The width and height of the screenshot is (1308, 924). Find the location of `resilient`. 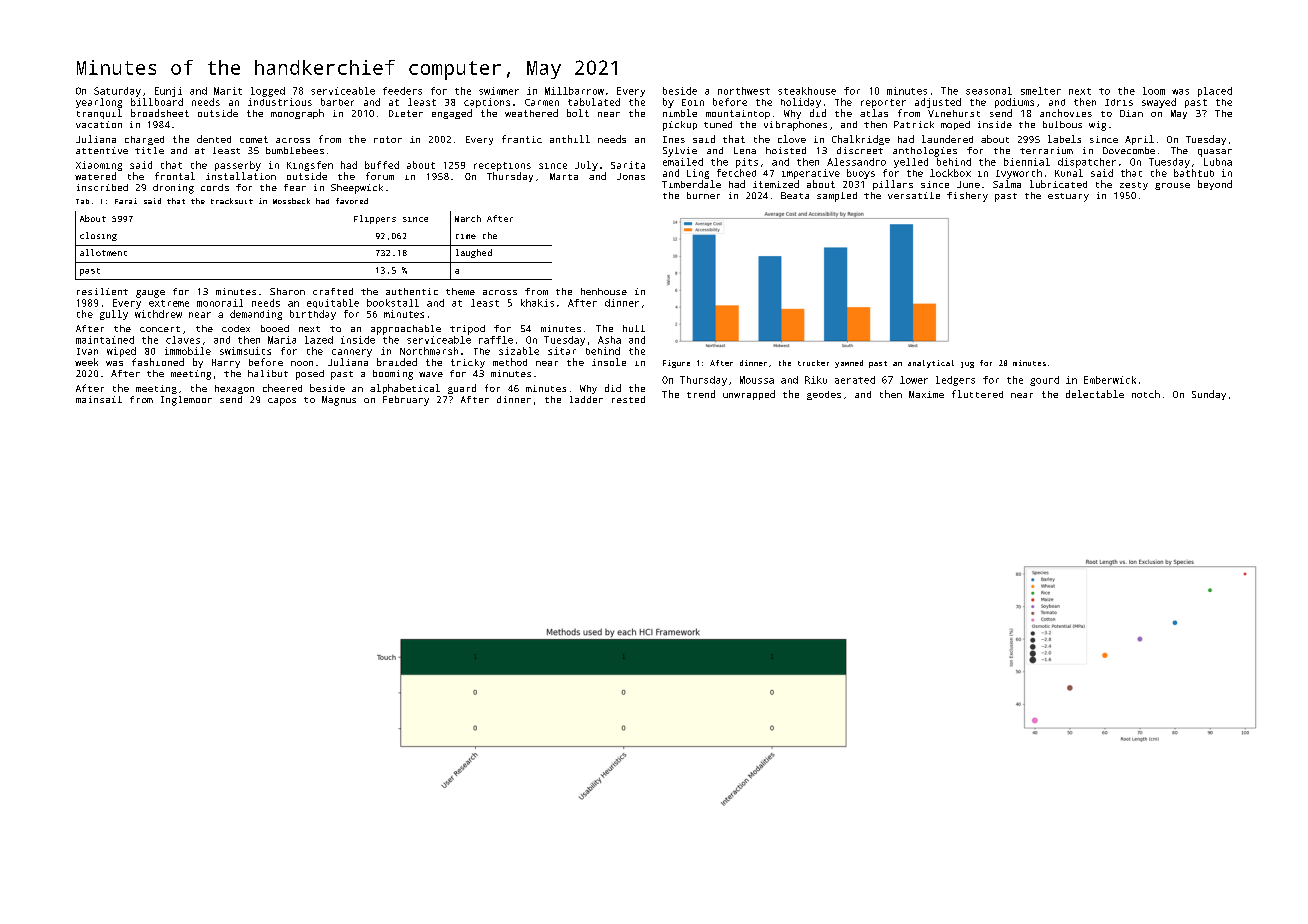

resilient is located at coordinates (102, 291).
